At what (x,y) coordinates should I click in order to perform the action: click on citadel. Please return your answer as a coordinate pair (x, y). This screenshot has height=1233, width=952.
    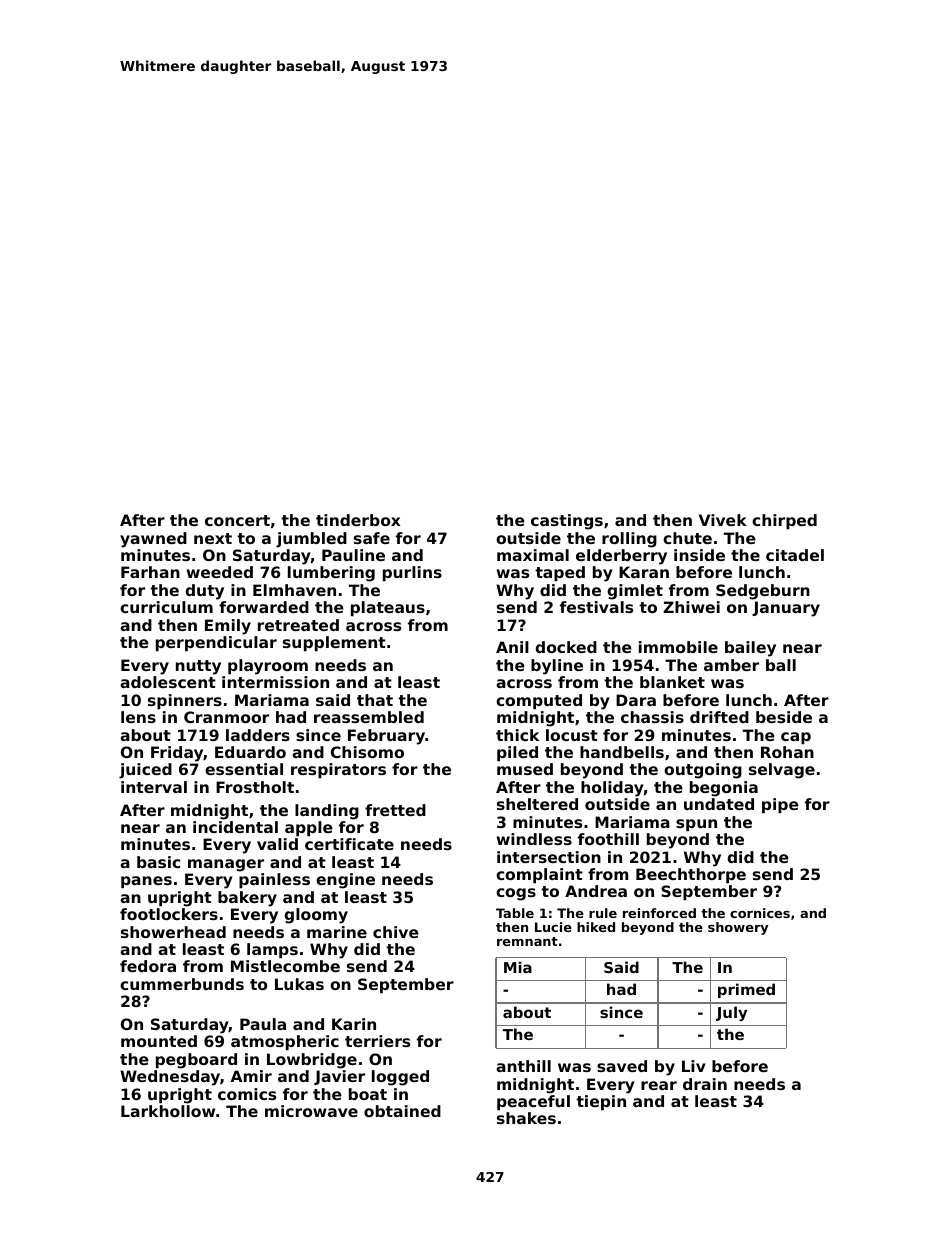
    Looking at the image, I should click on (795, 555).
